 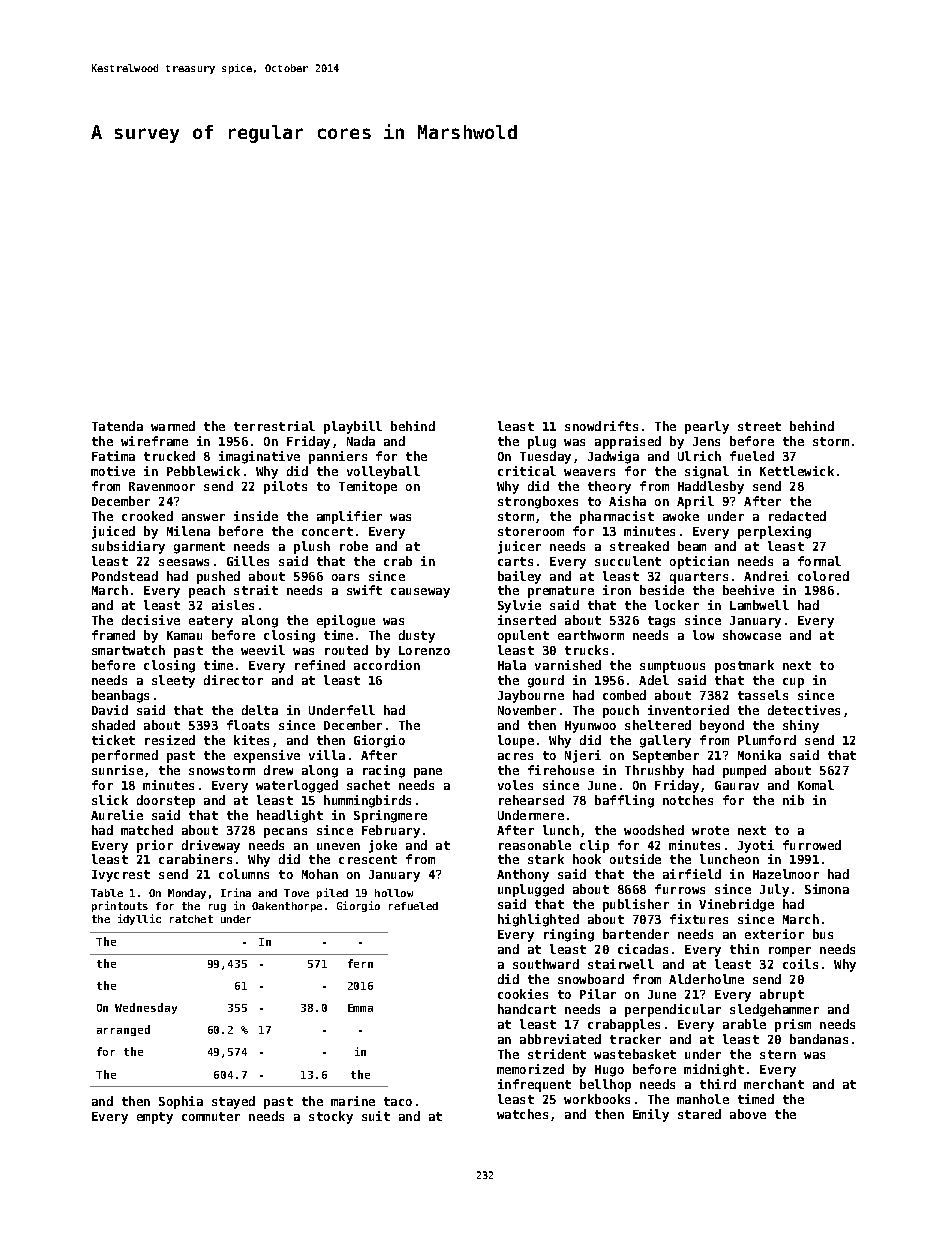 I want to click on Tatenda, so click(x=117, y=426).
